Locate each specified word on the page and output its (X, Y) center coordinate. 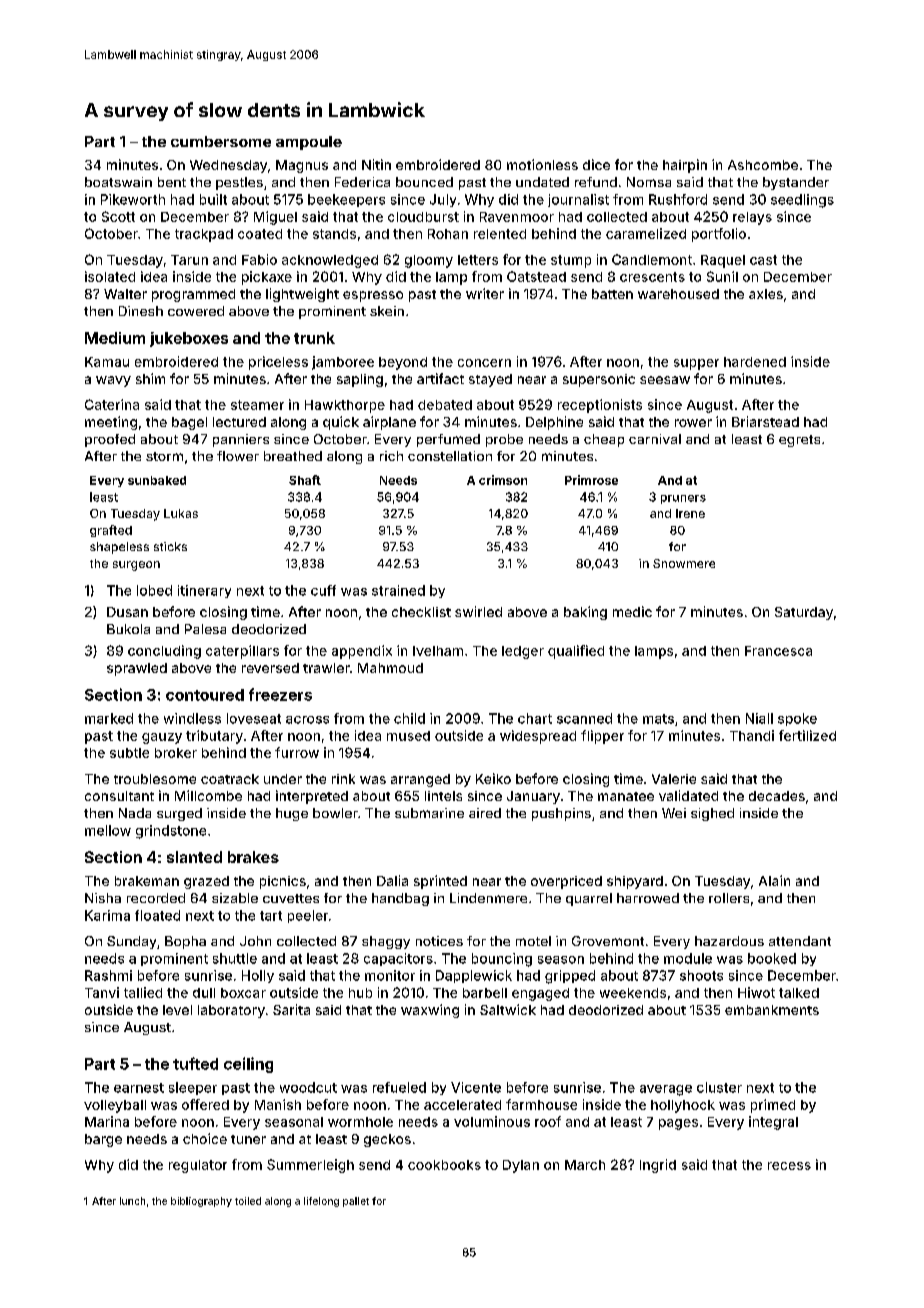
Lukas (181, 513)
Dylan (521, 1166)
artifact (440, 378)
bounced (424, 182)
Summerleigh (310, 1166)
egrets (799, 441)
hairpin (685, 166)
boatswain (118, 182)
